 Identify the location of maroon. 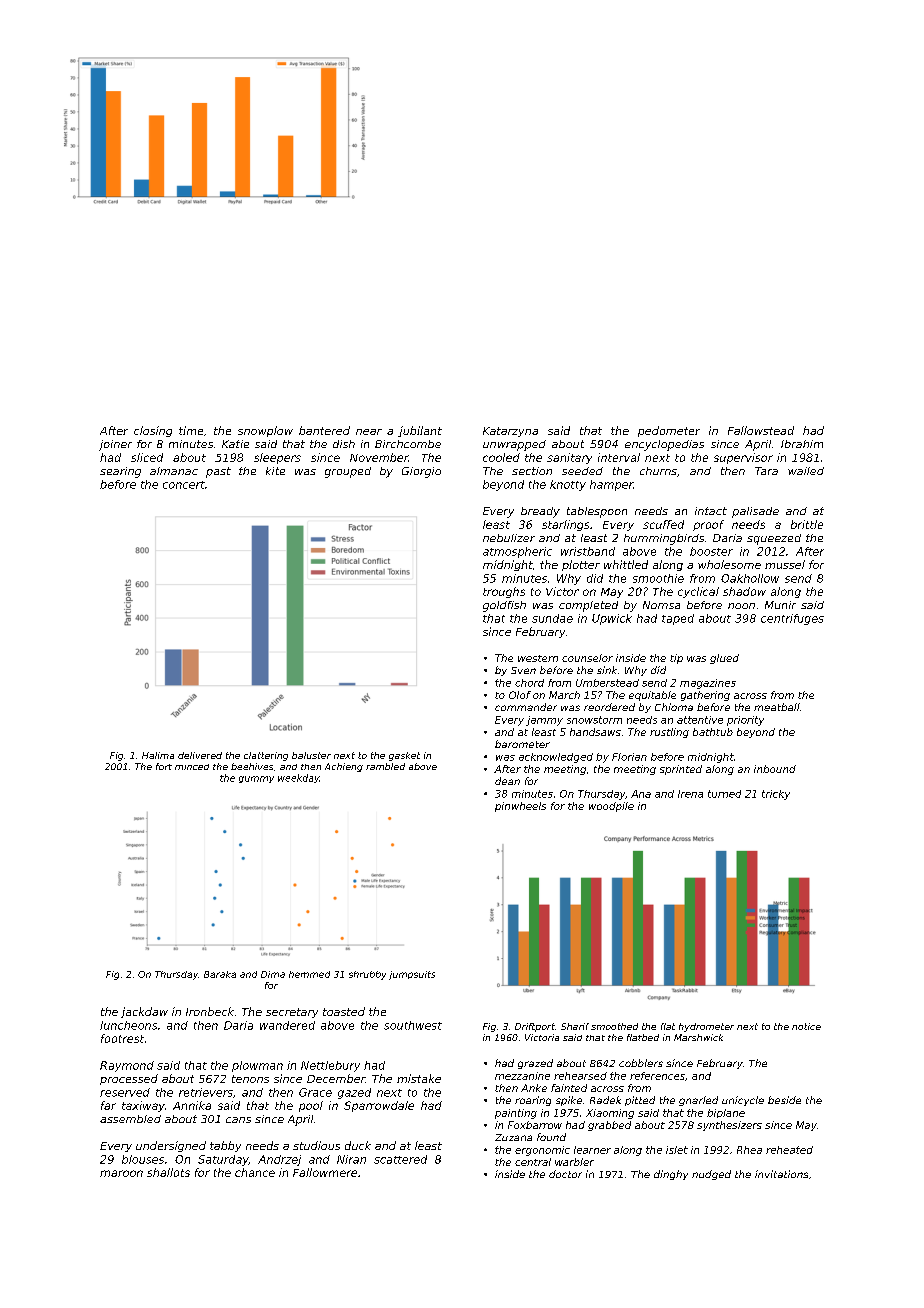
(121, 1173).
